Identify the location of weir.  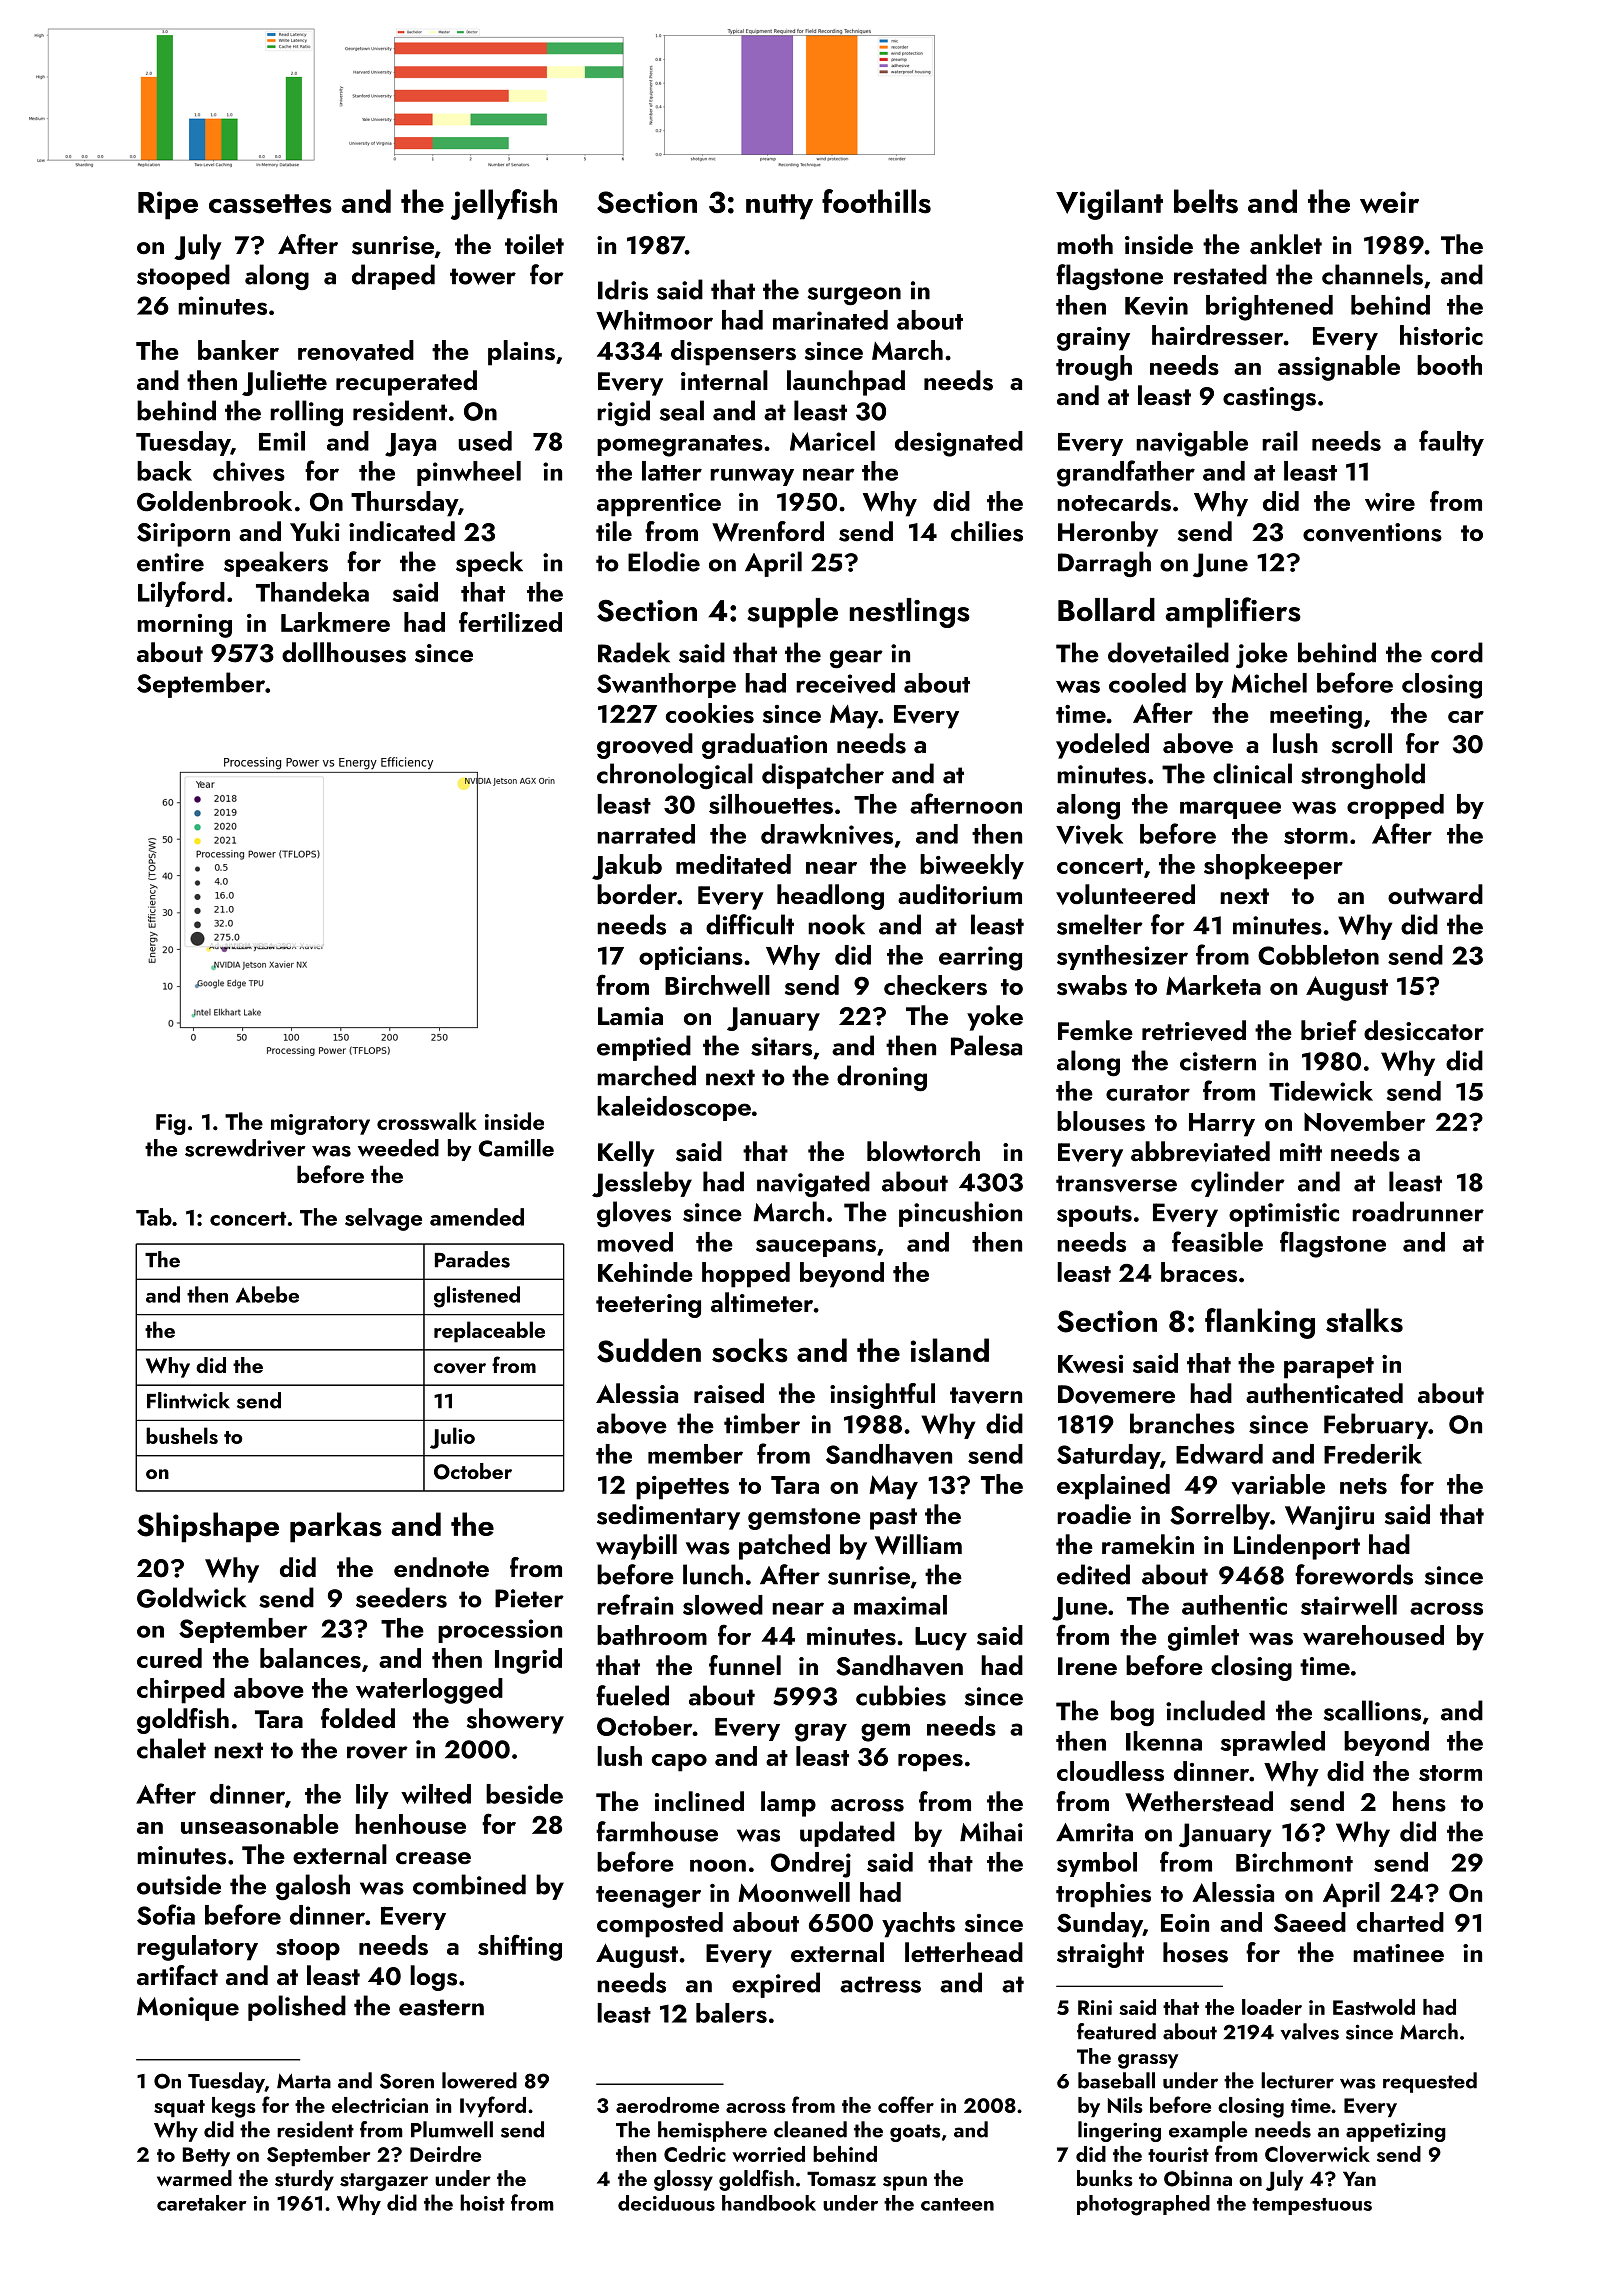
(1389, 202).
